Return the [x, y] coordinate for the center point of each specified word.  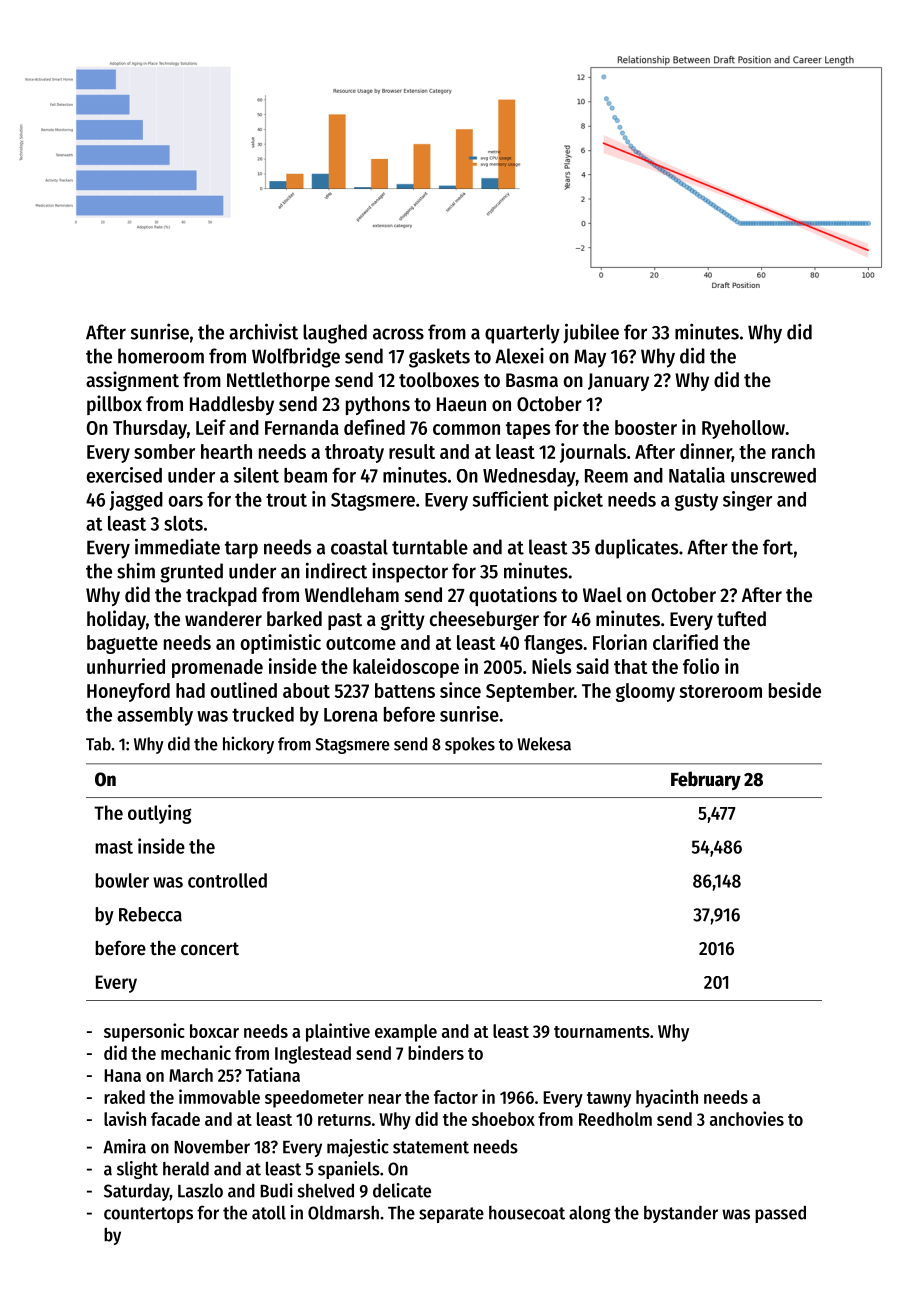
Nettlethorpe [278, 381]
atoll [269, 1213]
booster [646, 427]
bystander [681, 1214]
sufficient [511, 499]
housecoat [527, 1213]
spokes [470, 745]
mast [114, 847]
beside [795, 690]
